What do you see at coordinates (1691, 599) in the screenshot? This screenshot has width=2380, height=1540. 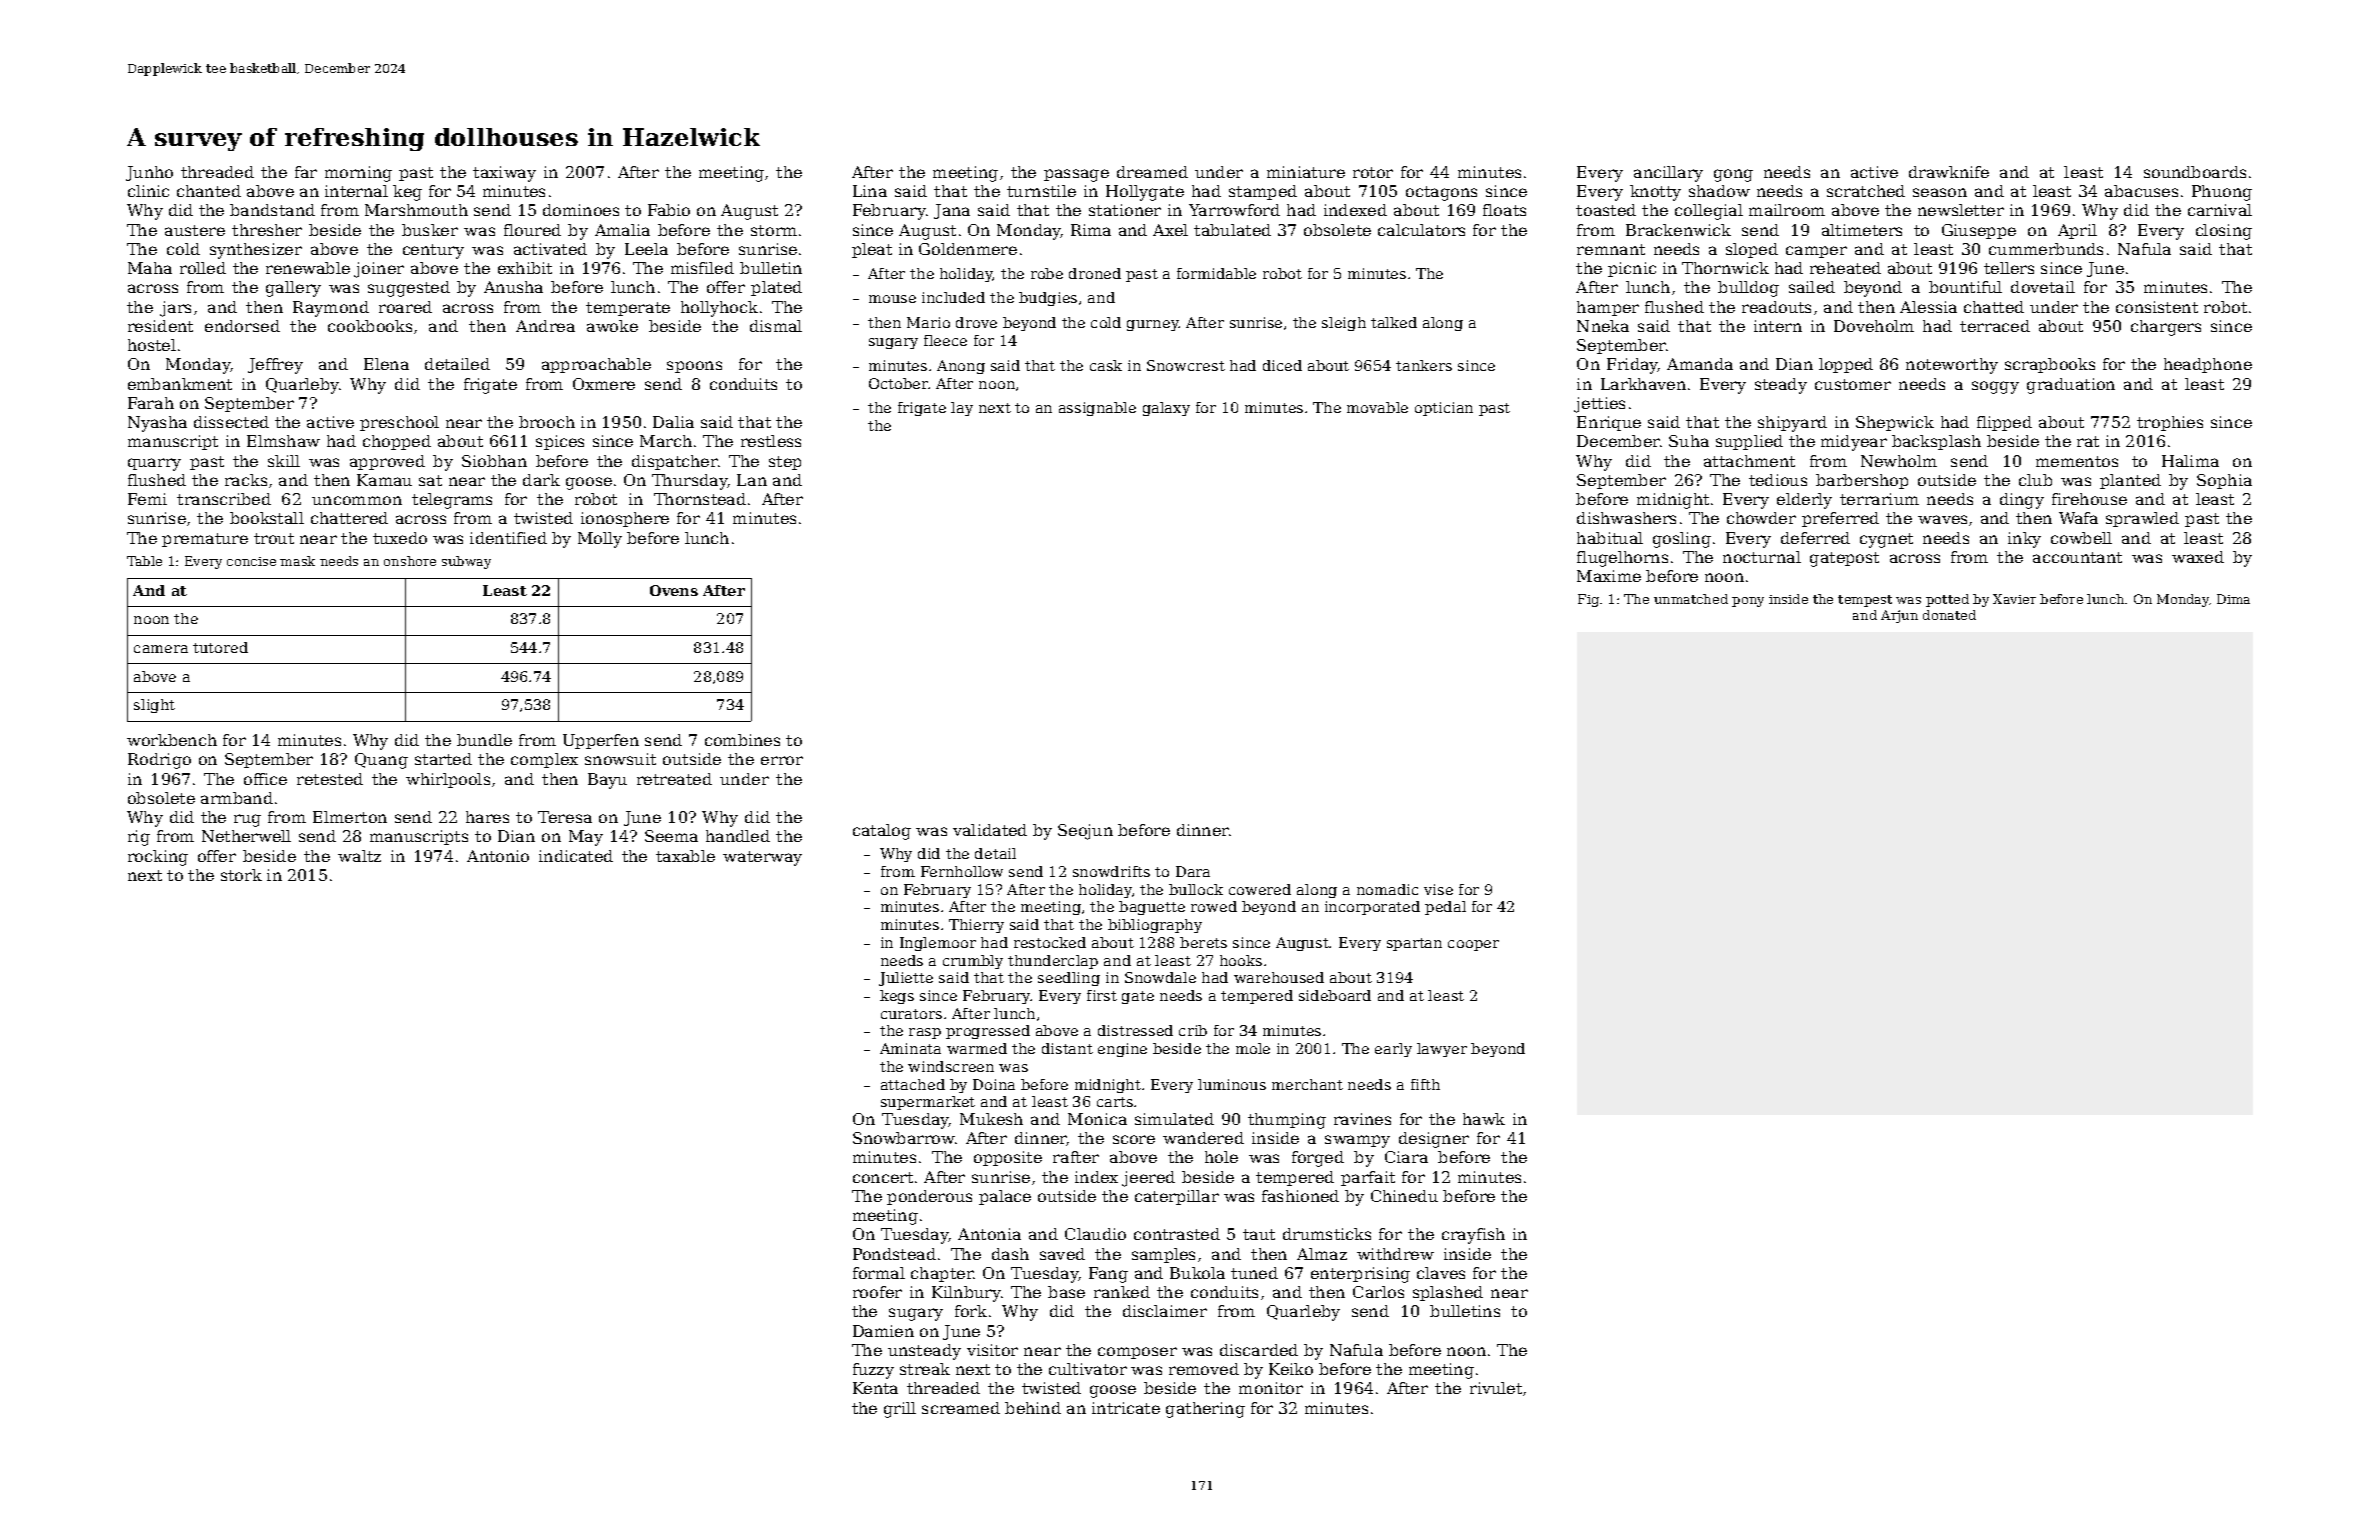 I see `unmatched` at bounding box center [1691, 599].
